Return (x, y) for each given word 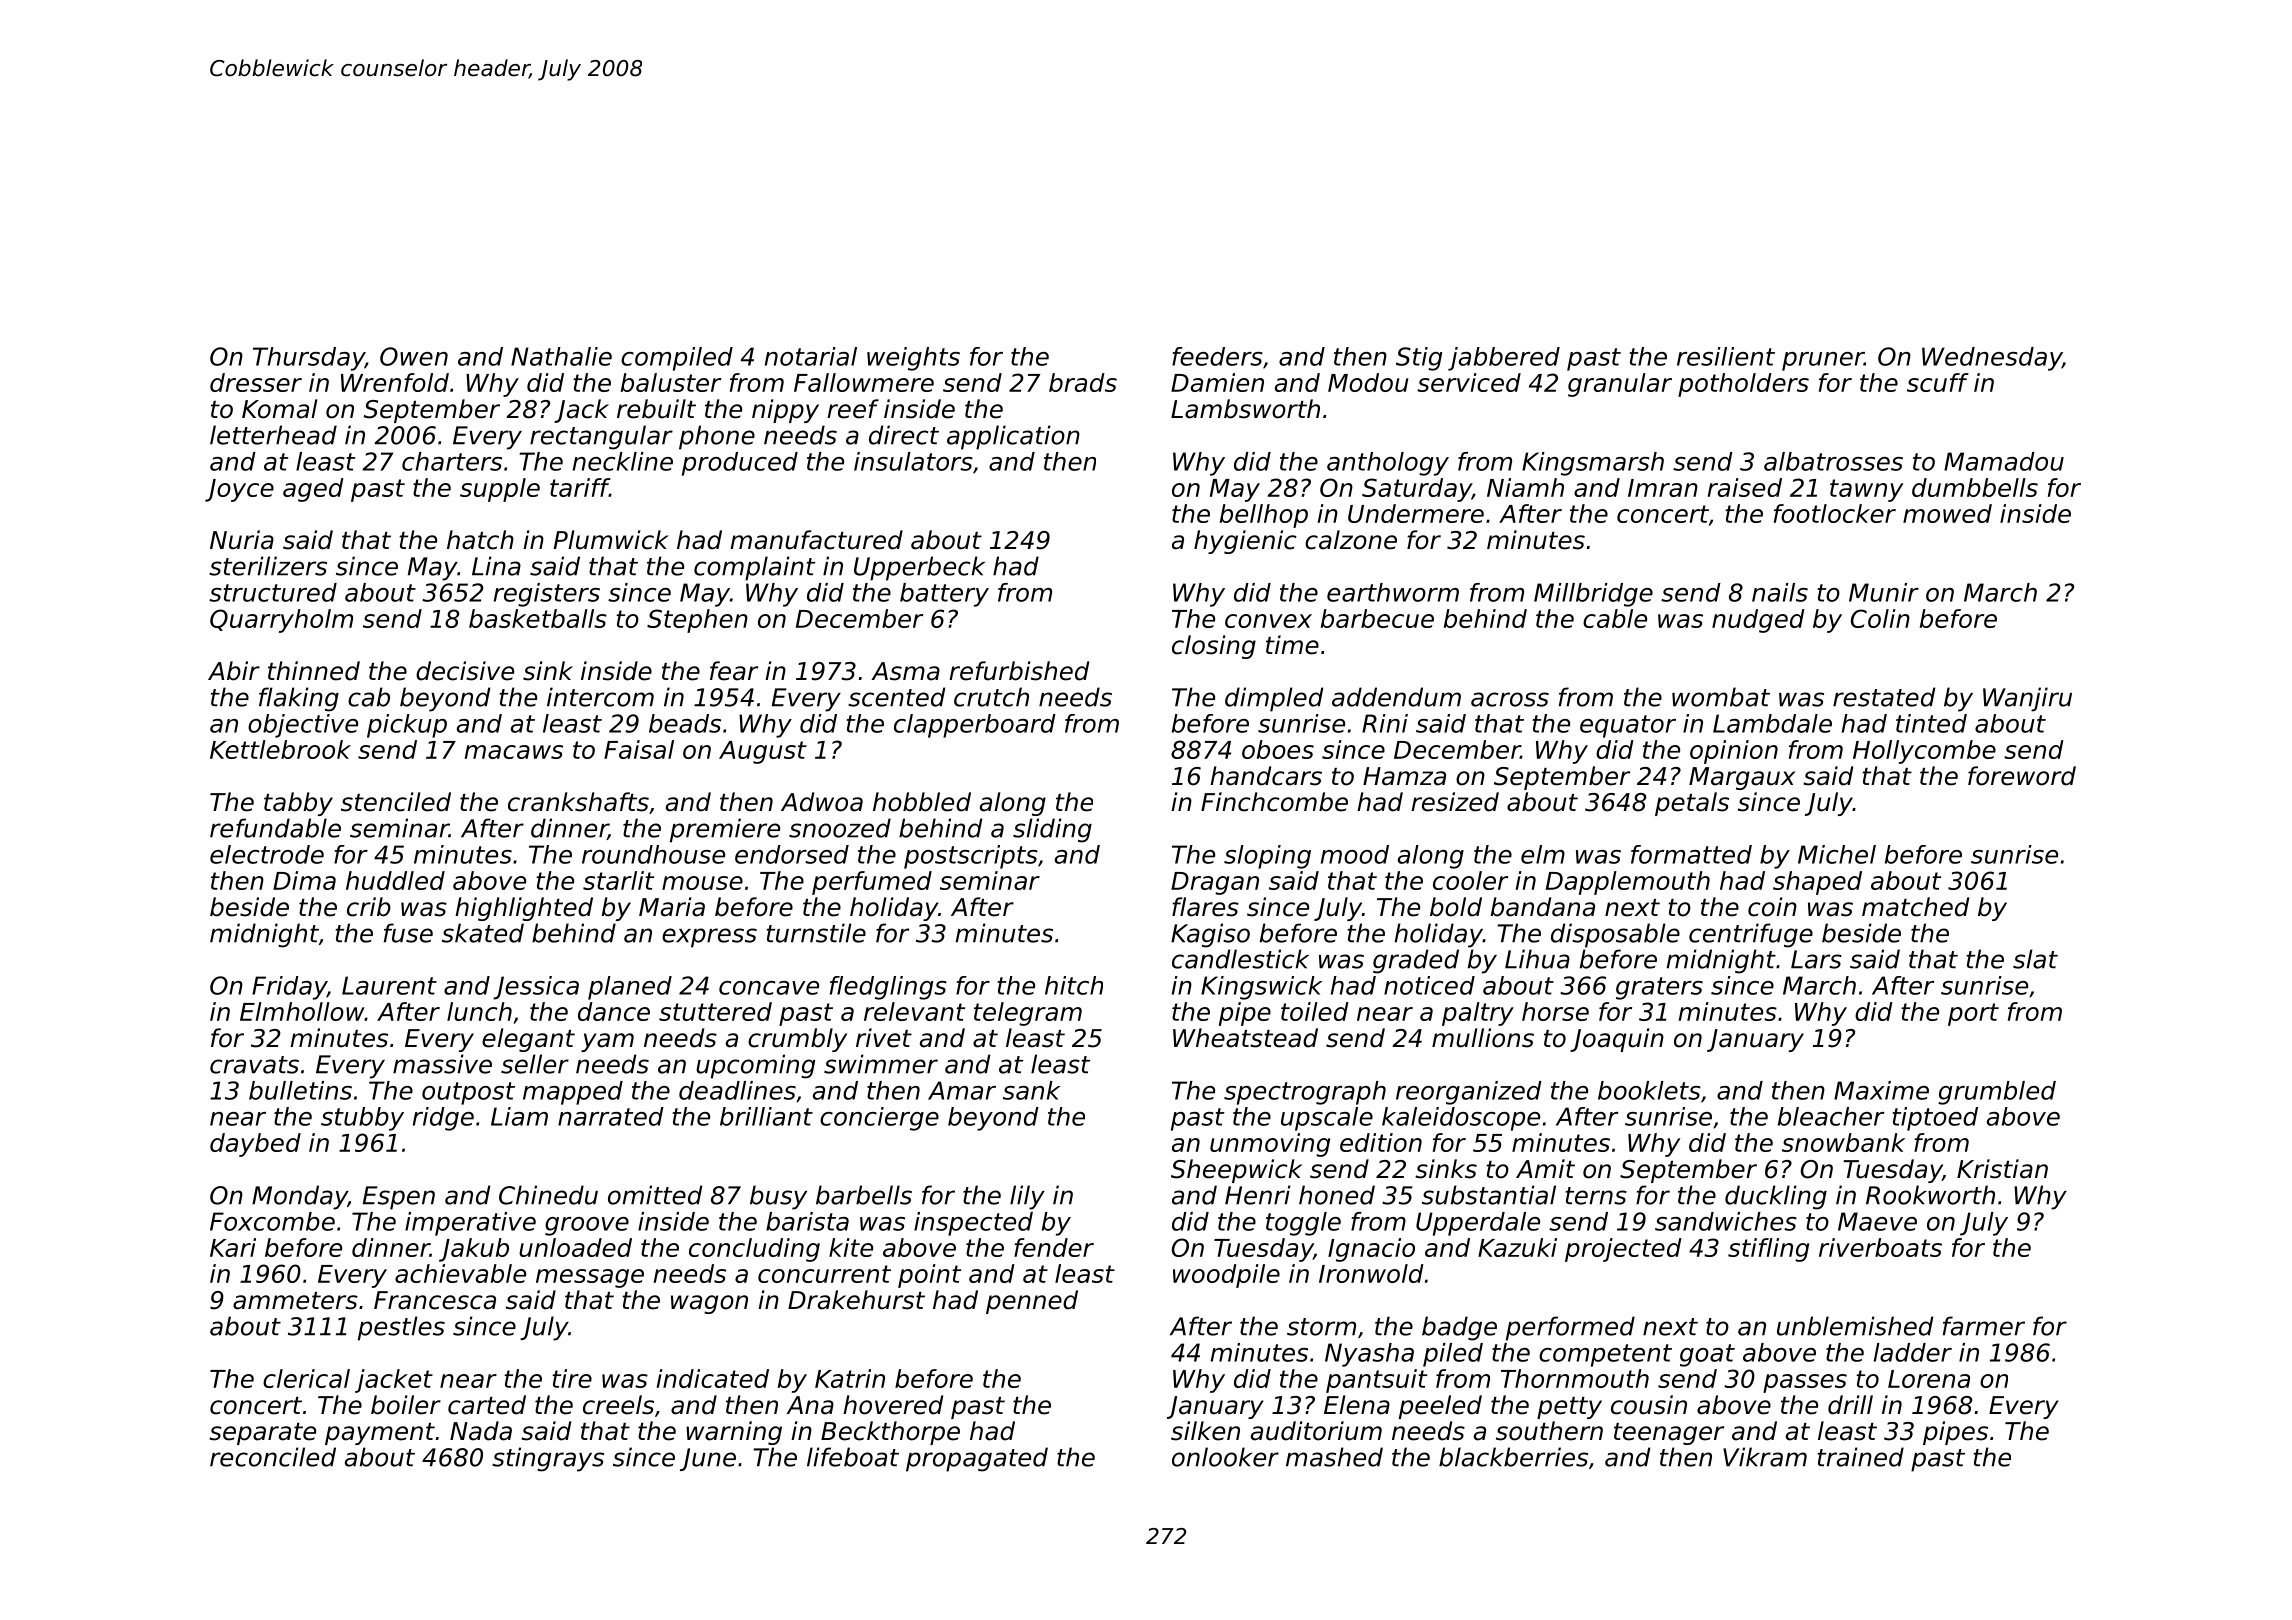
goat (1707, 1355)
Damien (1217, 382)
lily (1027, 1197)
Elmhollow (302, 1011)
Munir (1884, 592)
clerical (306, 1378)
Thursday (309, 359)
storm (1321, 1327)
